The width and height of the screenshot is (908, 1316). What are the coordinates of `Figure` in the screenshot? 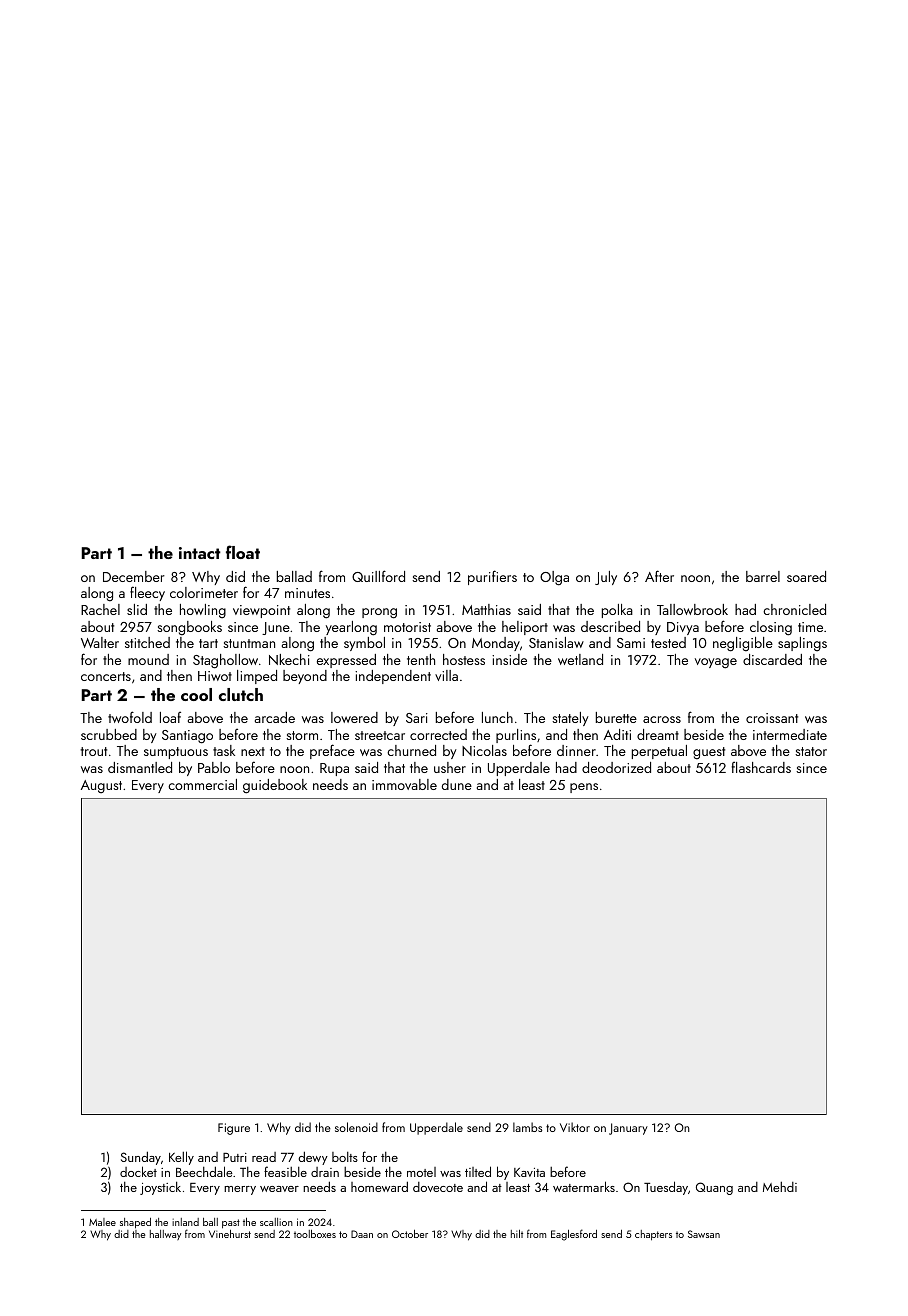 It's located at (234, 1129).
